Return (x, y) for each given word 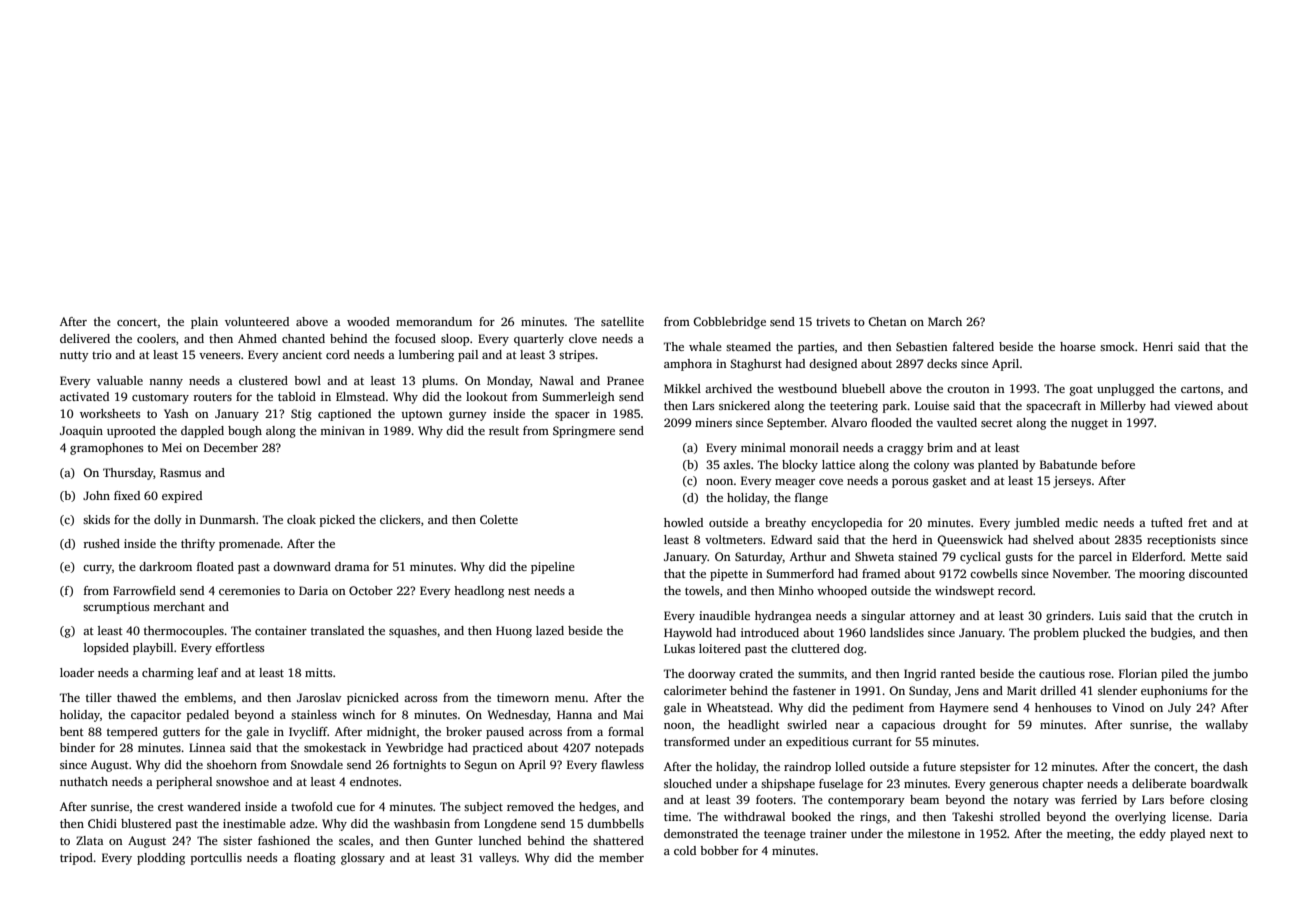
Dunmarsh (228, 519)
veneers (219, 356)
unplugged (1125, 390)
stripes (577, 356)
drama (352, 566)
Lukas (679, 648)
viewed (1193, 405)
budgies (1171, 634)
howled (683, 522)
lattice (838, 464)
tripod (76, 859)
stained (917, 556)
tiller (99, 697)
